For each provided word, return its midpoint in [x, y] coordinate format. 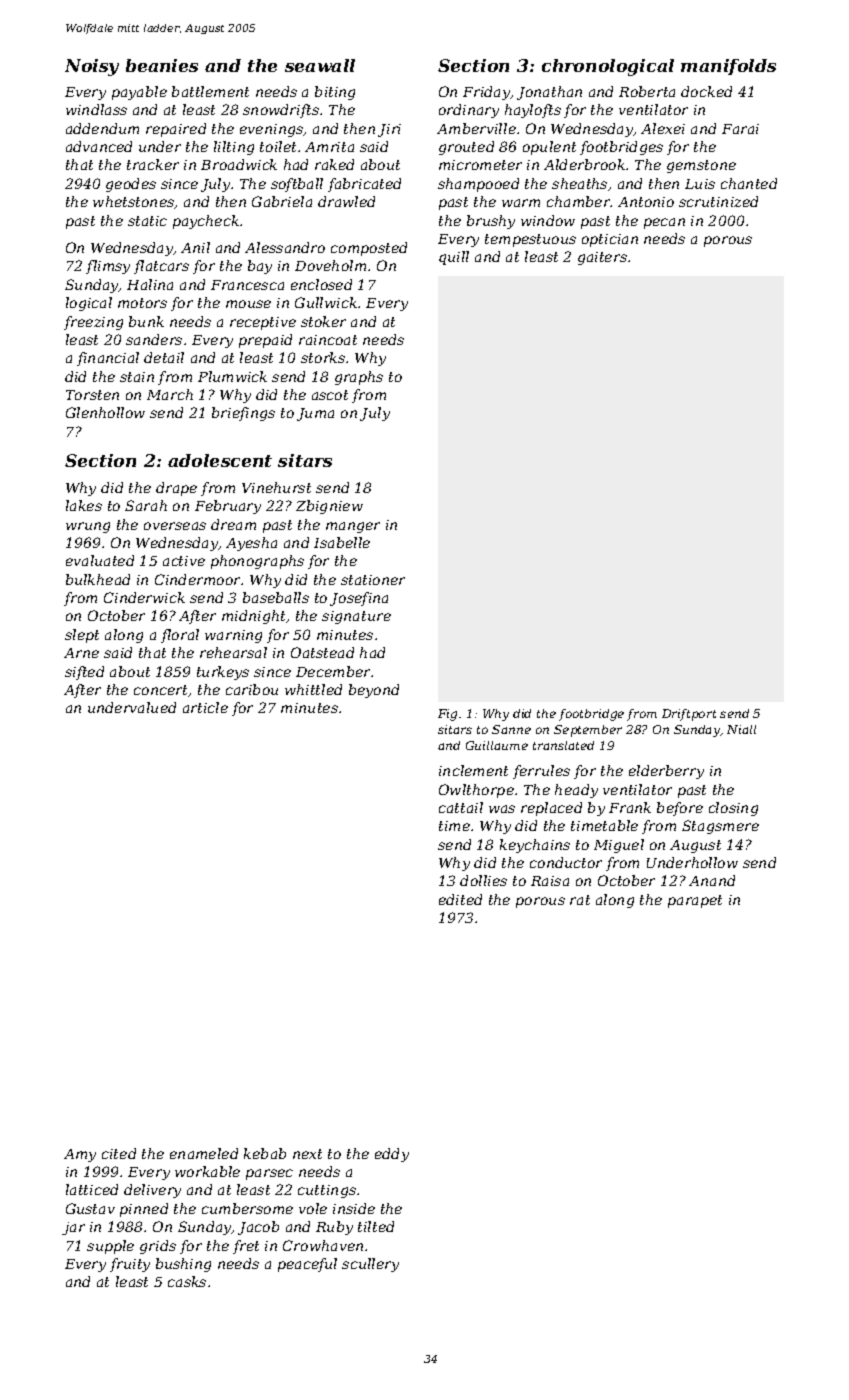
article [205, 707]
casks [187, 1281]
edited [460, 899]
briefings [243, 414]
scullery [370, 1265]
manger [353, 527]
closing [733, 809]
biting [335, 93]
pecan [664, 223]
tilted [376, 1226]
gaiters [602, 258]
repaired [176, 130]
